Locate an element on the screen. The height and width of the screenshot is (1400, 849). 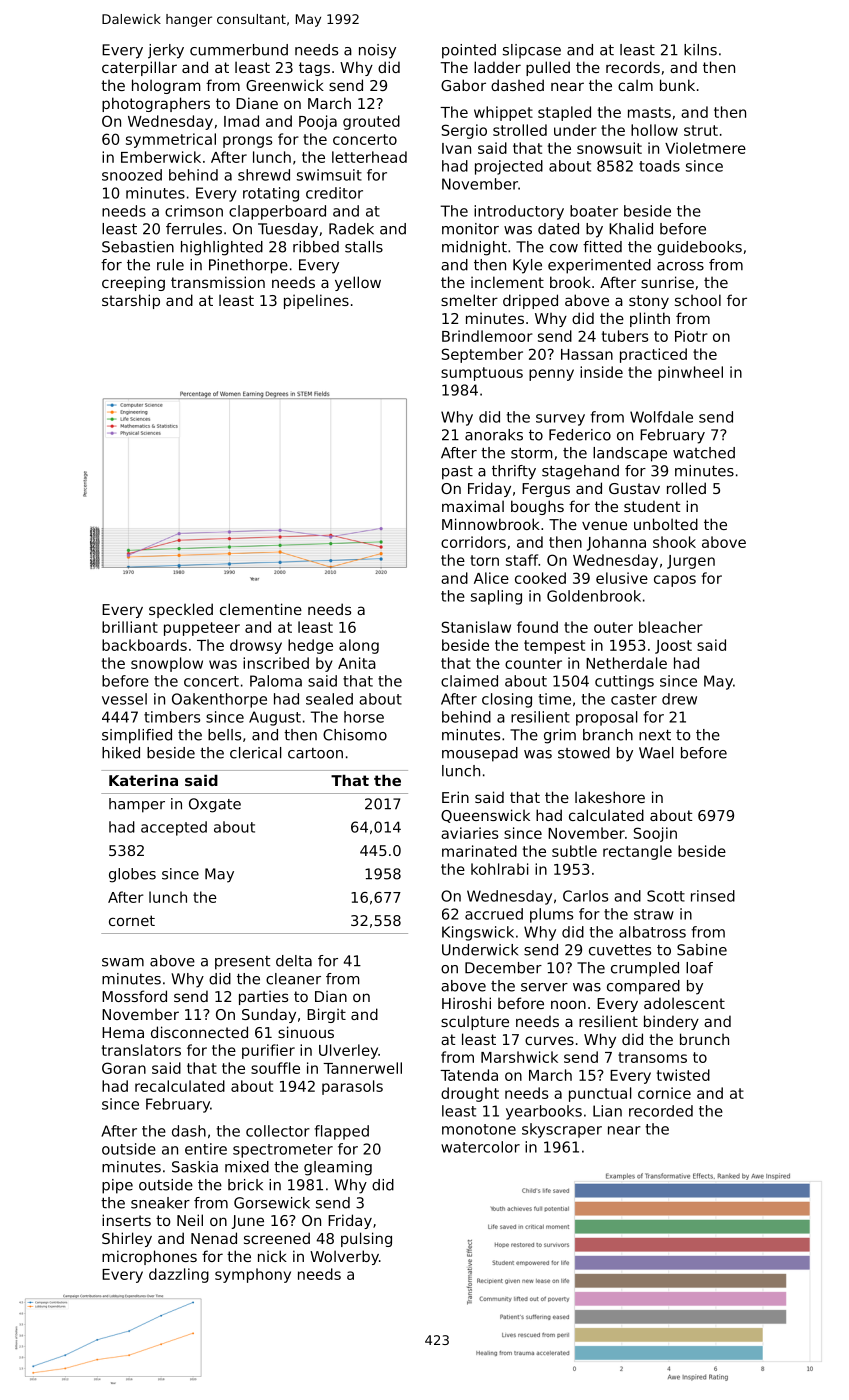
globes is located at coordinates (132, 875).
